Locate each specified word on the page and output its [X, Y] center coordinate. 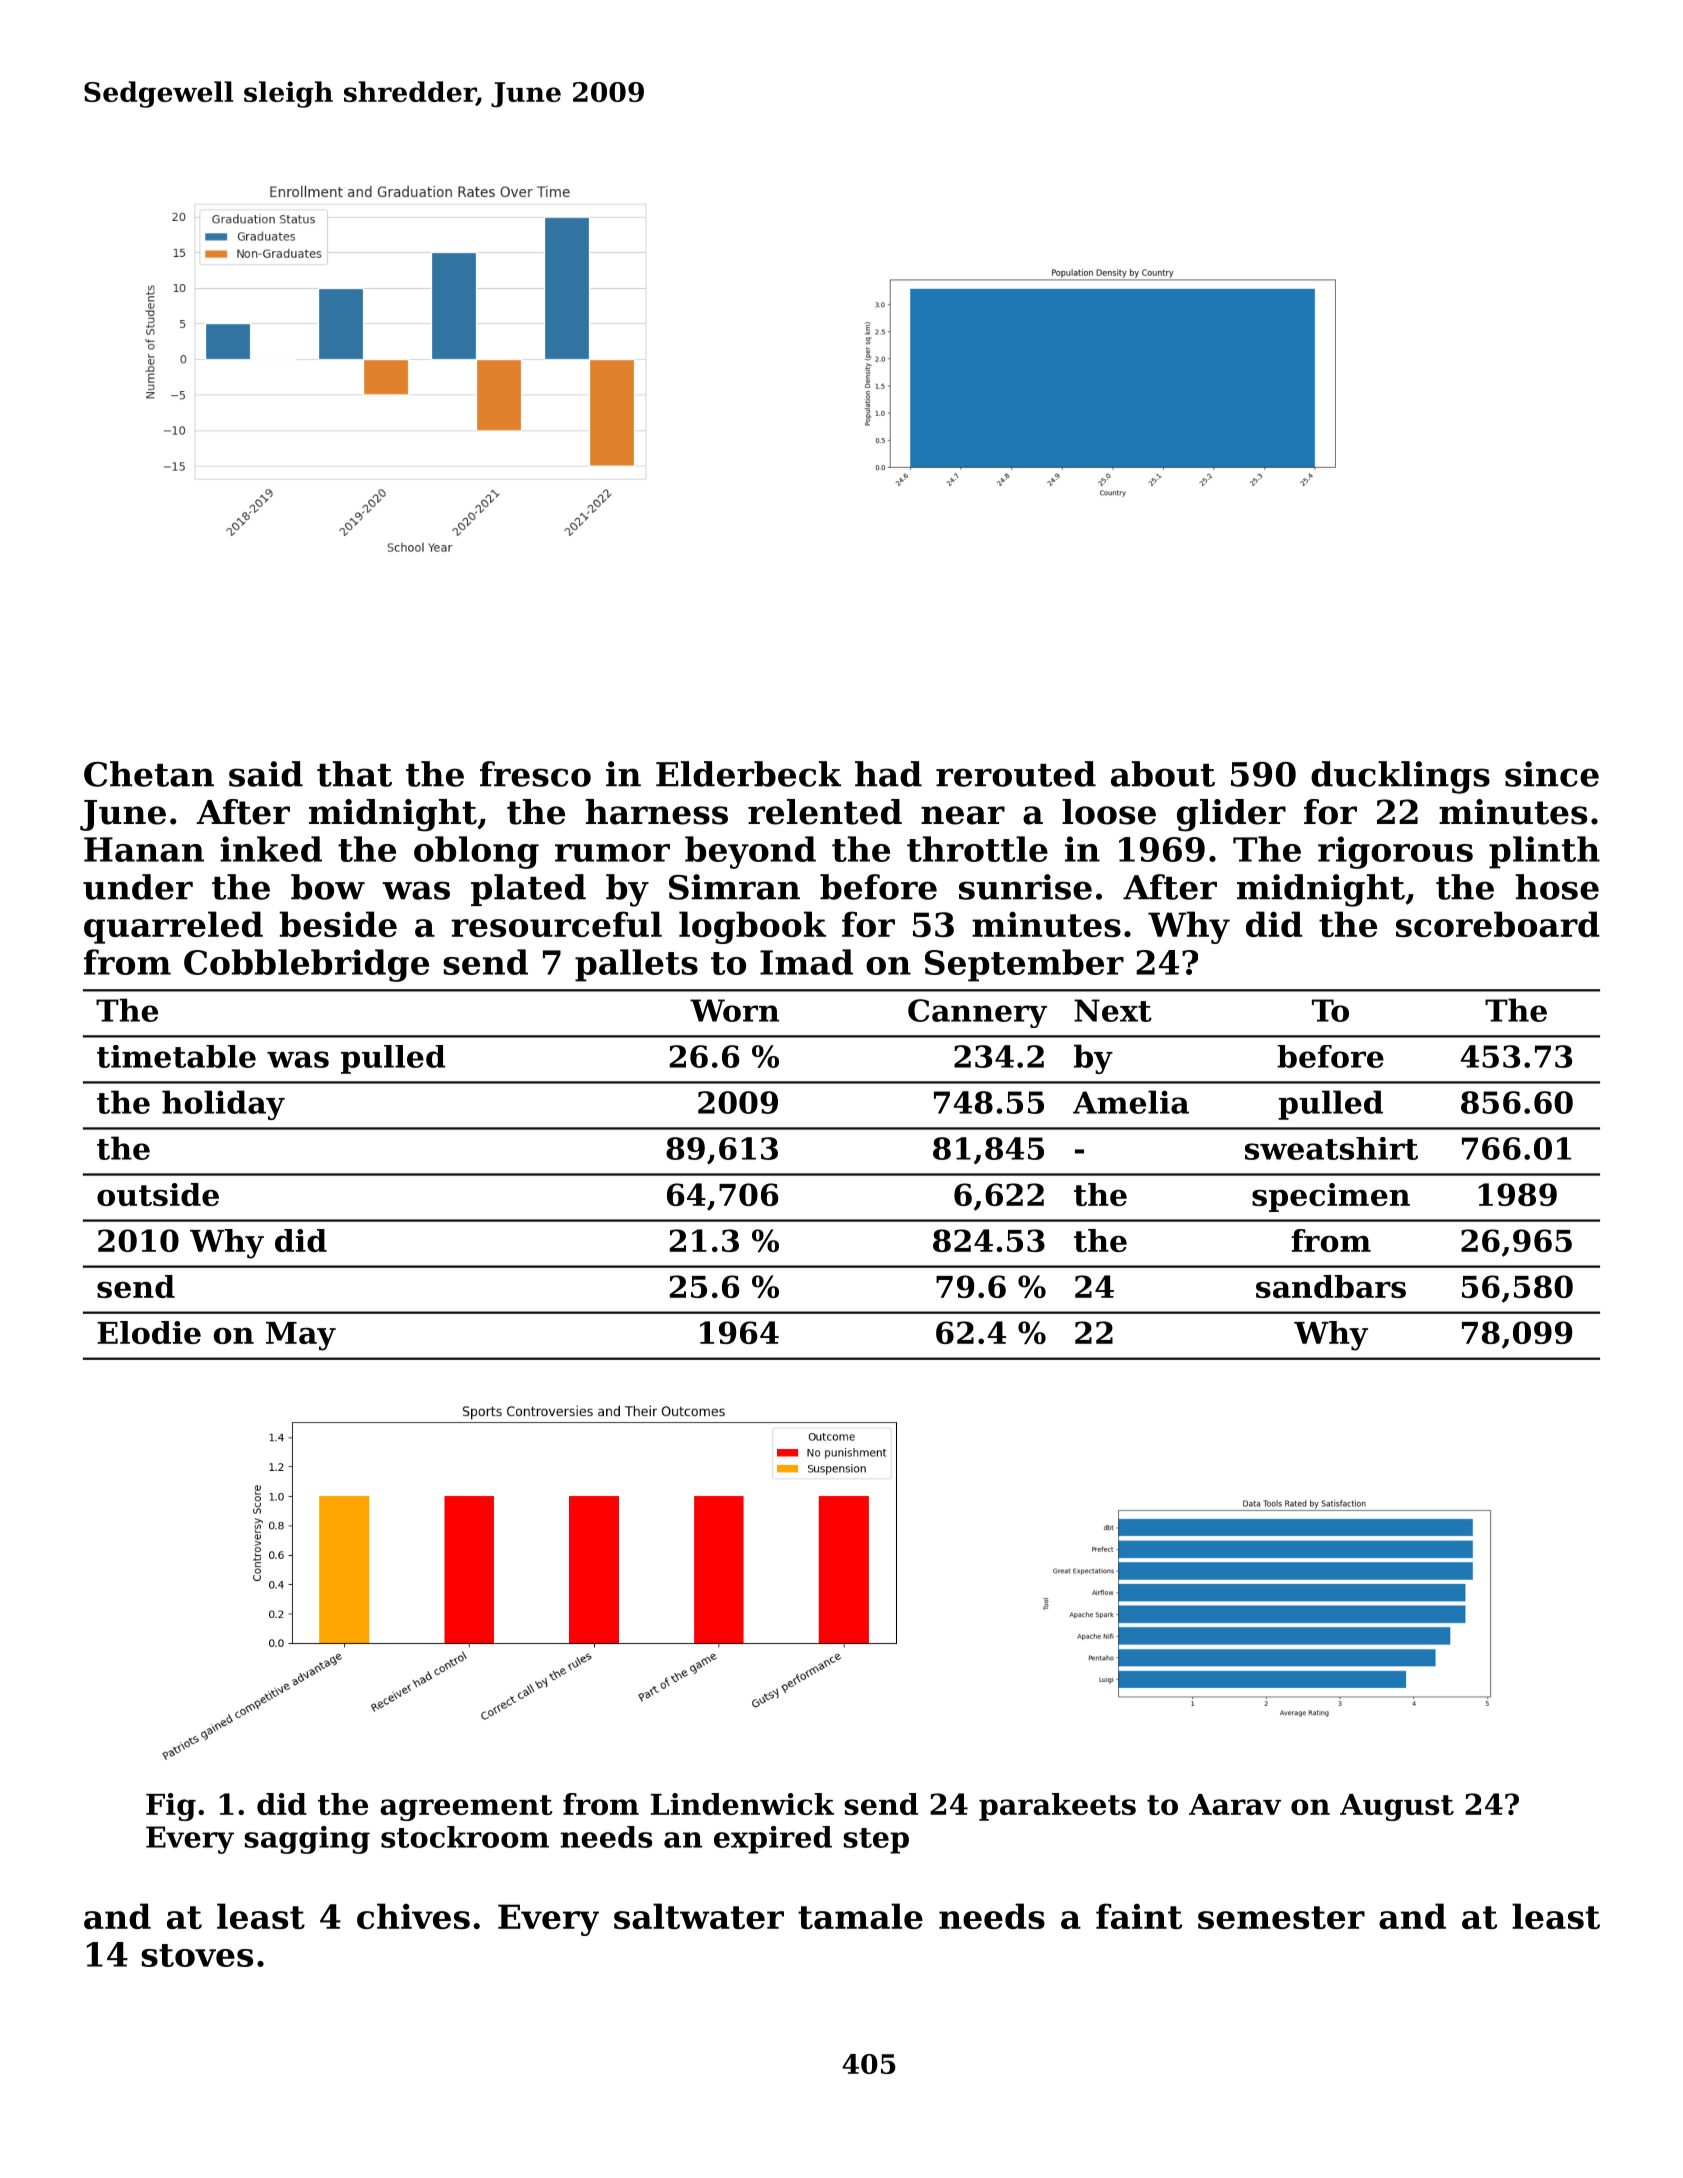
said [266, 774]
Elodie [149, 1332]
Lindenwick [742, 1804]
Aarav [1235, 1804]
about [1163, 774]
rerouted [1016, 774]
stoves [197, 1955]
